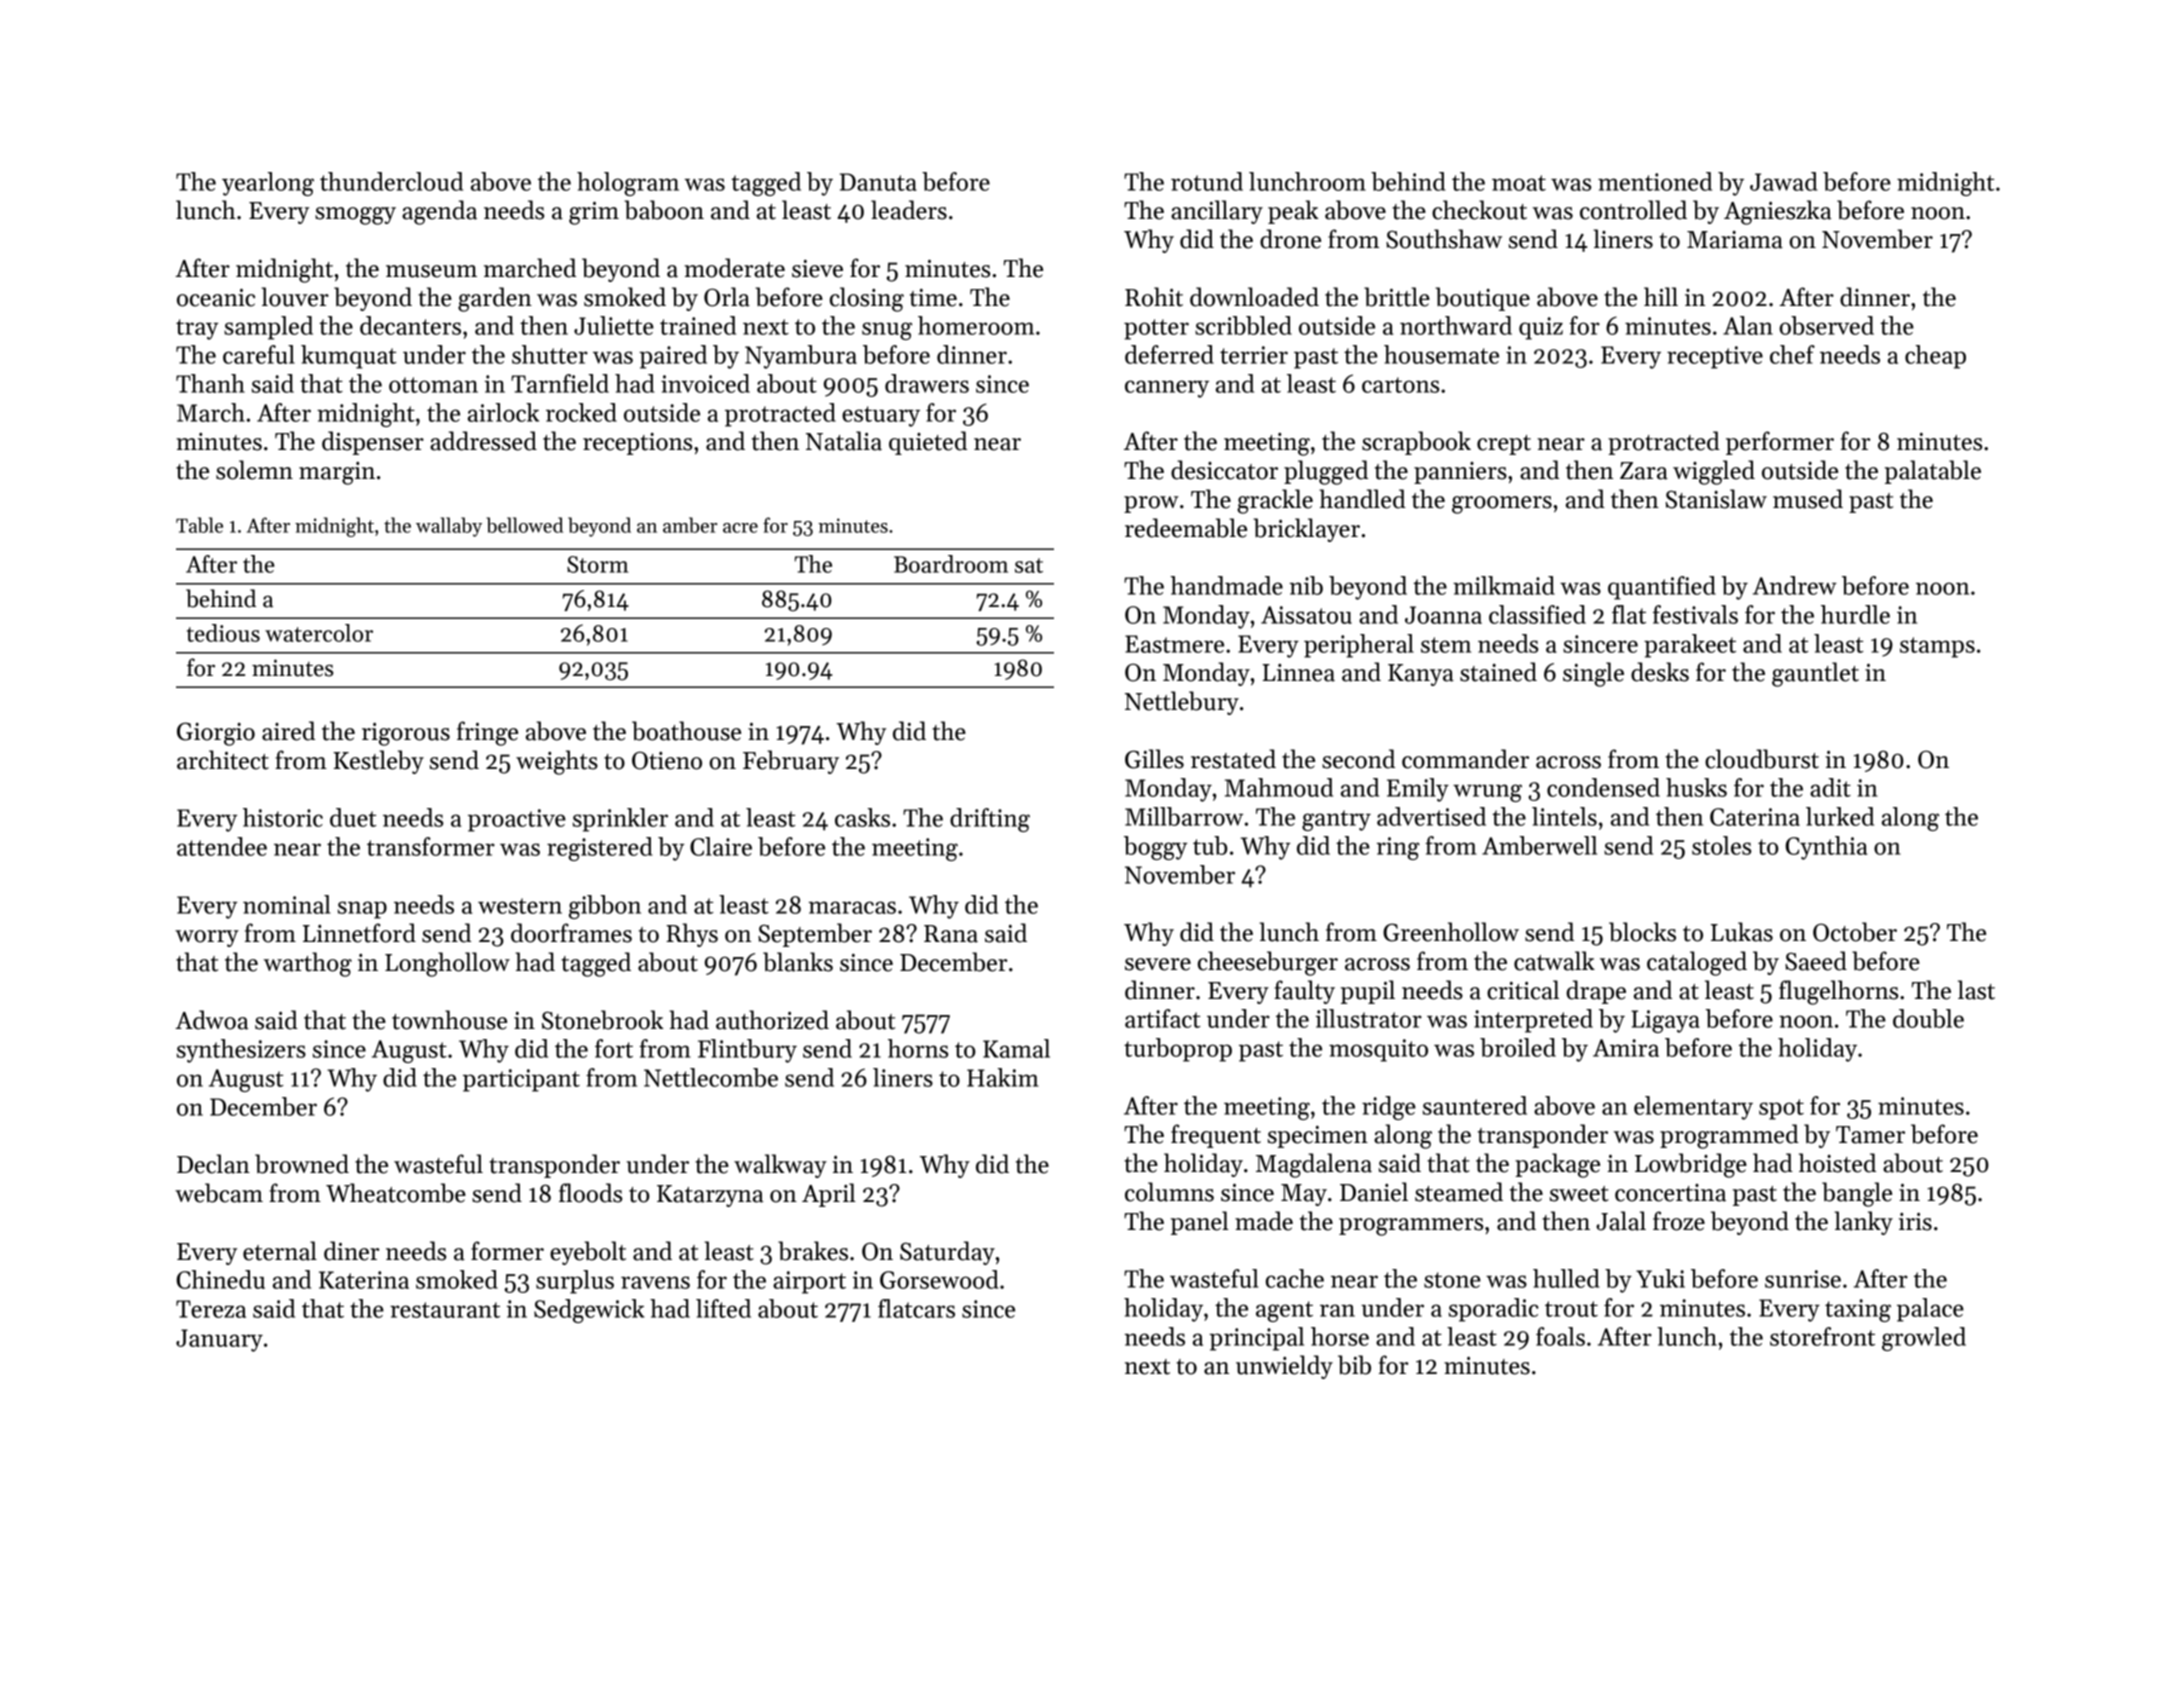  Describe the element at coordinates (1915, 1221) in the document. I see `iris` at that location.
